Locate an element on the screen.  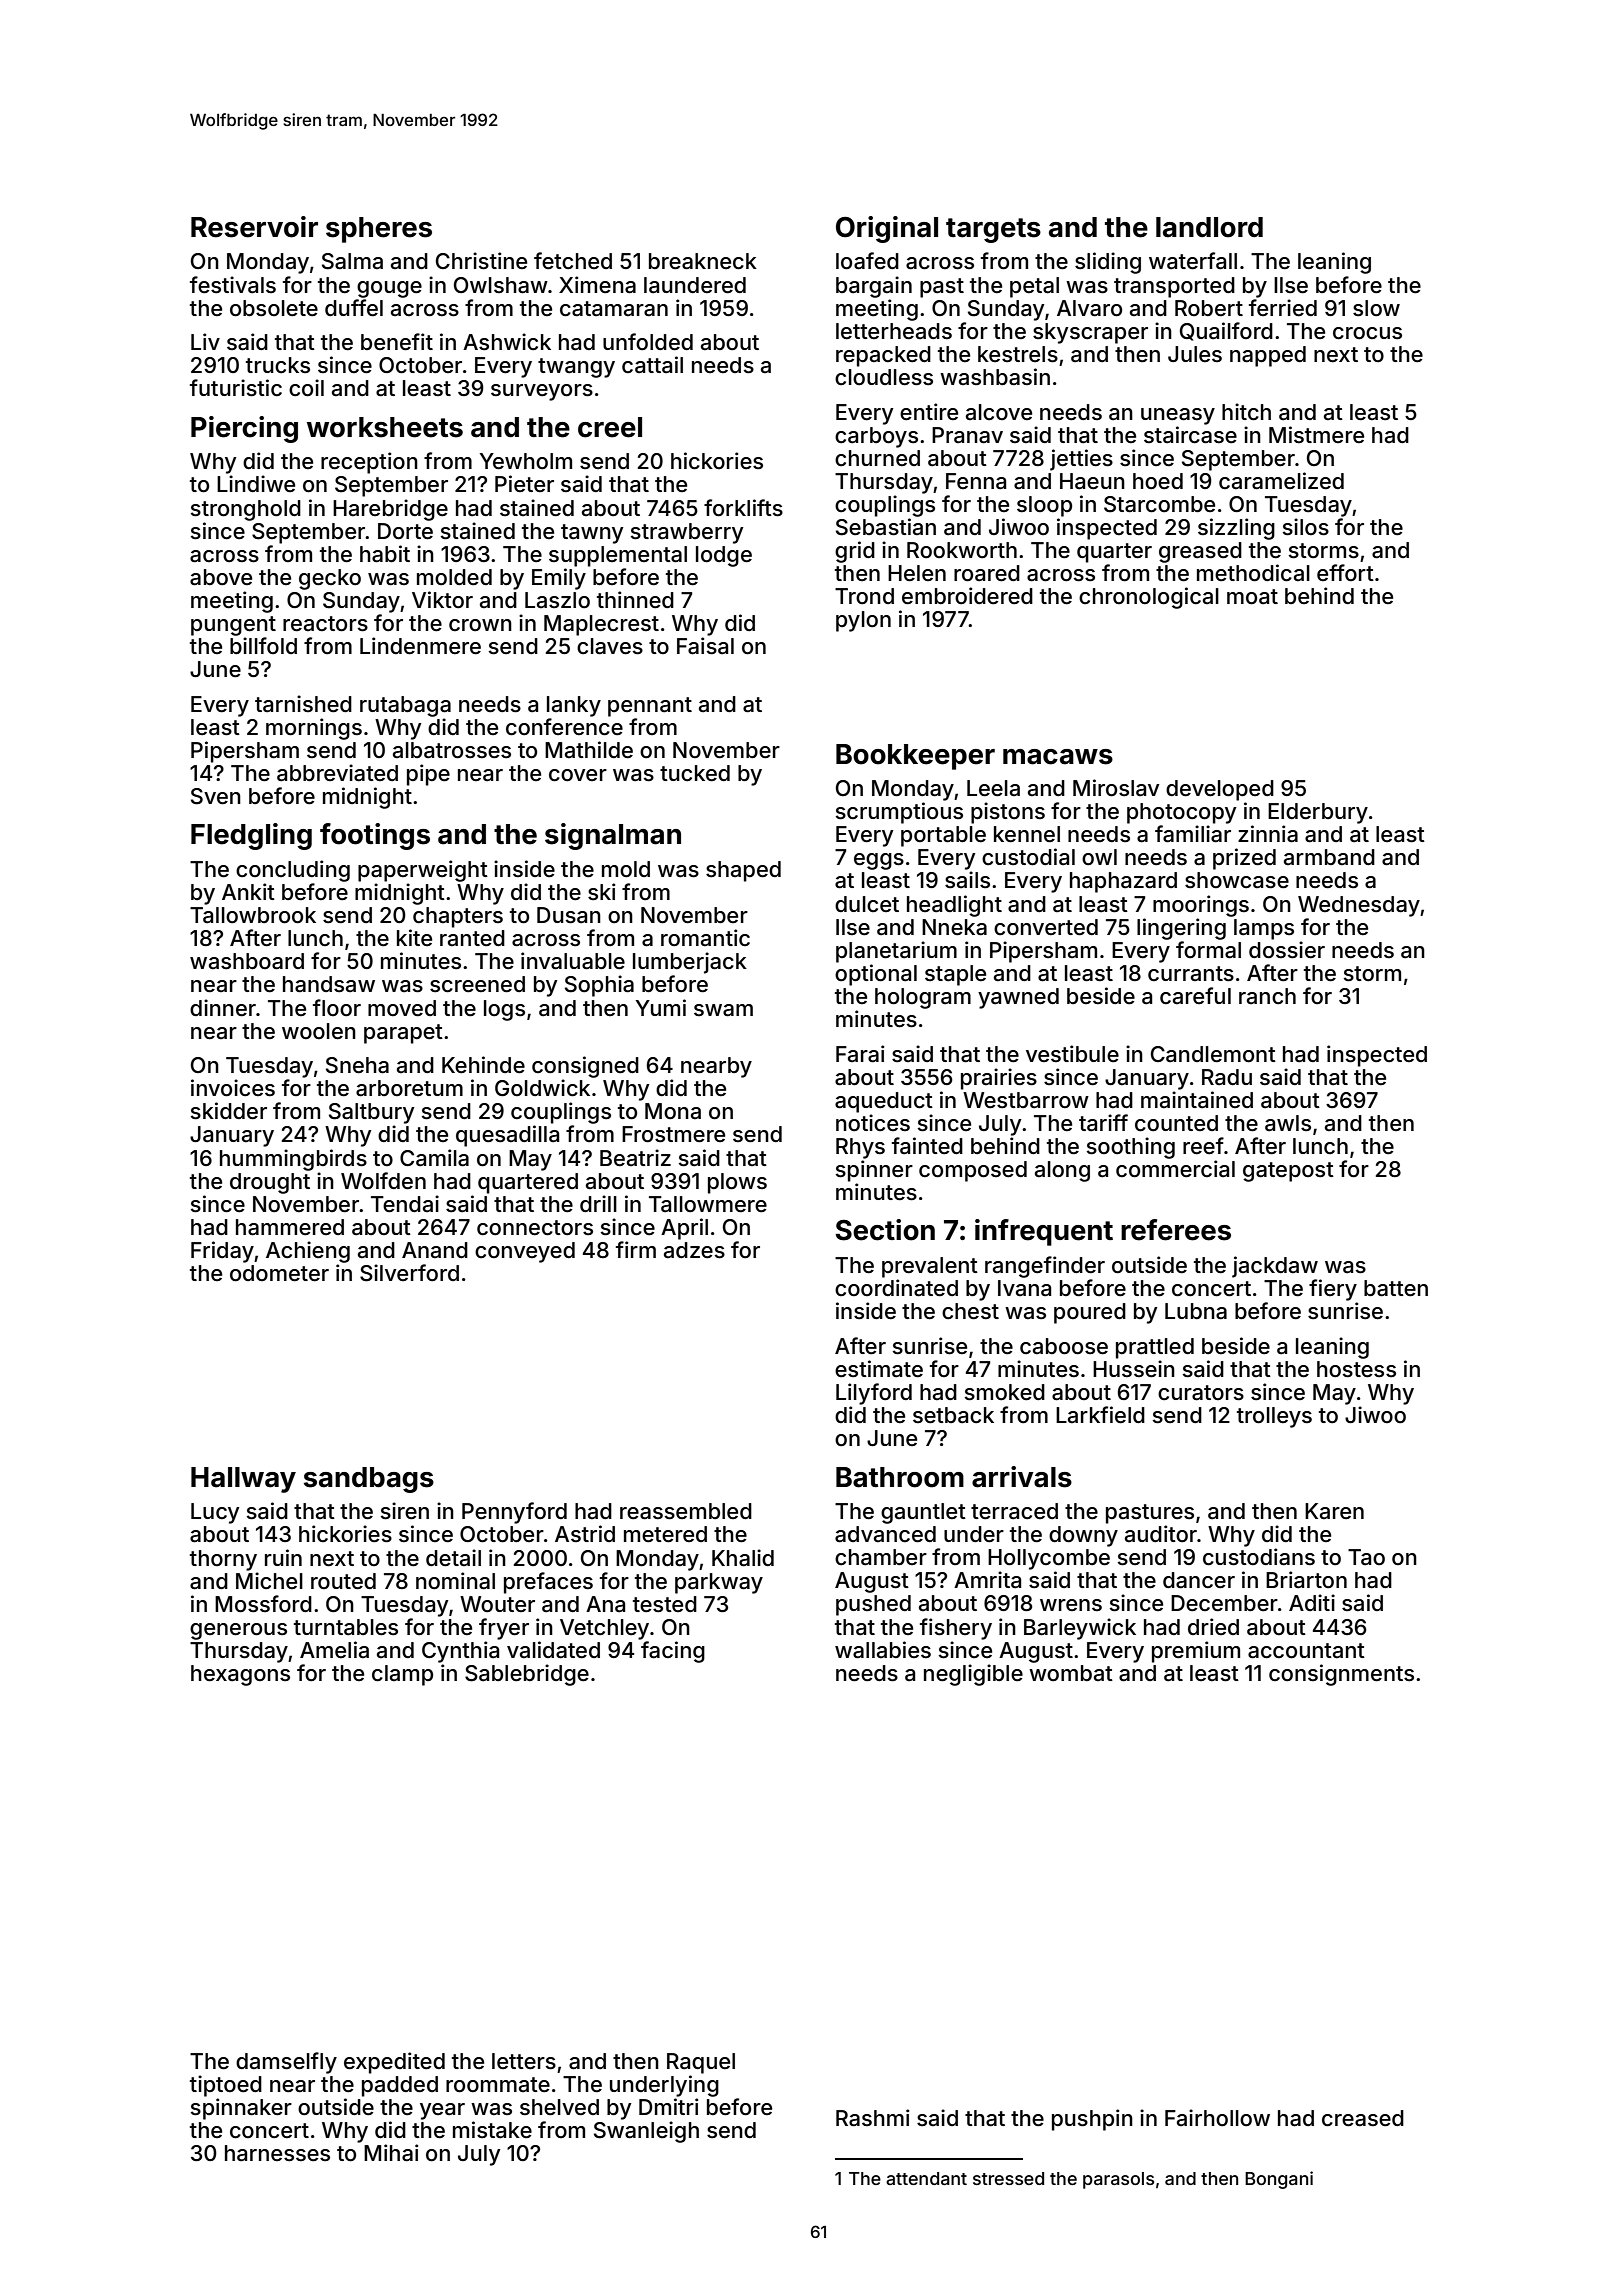
Raquel is located at coordinates (701, 2063).
